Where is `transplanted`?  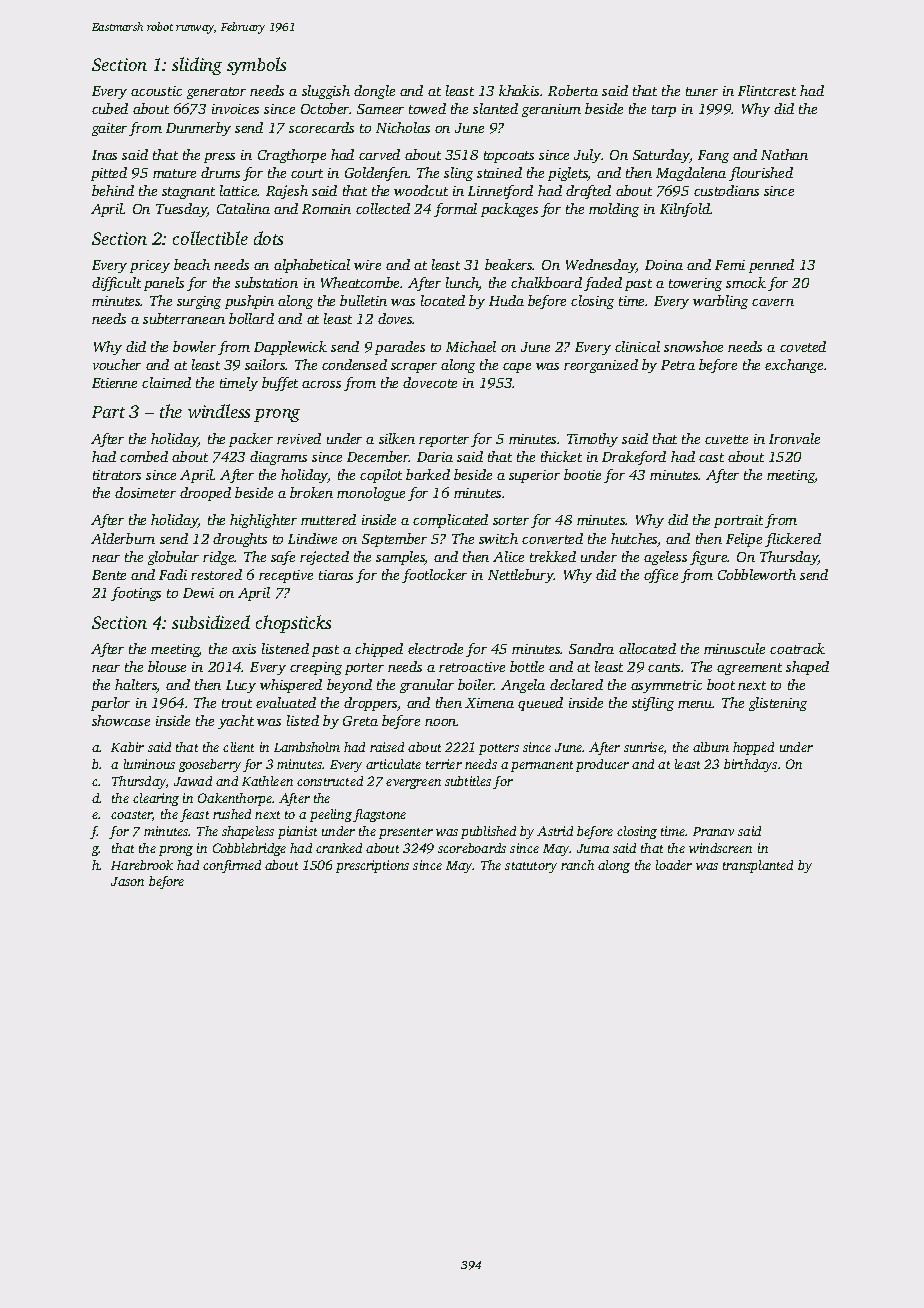 transplanted is located at coordinates (758, 866).
